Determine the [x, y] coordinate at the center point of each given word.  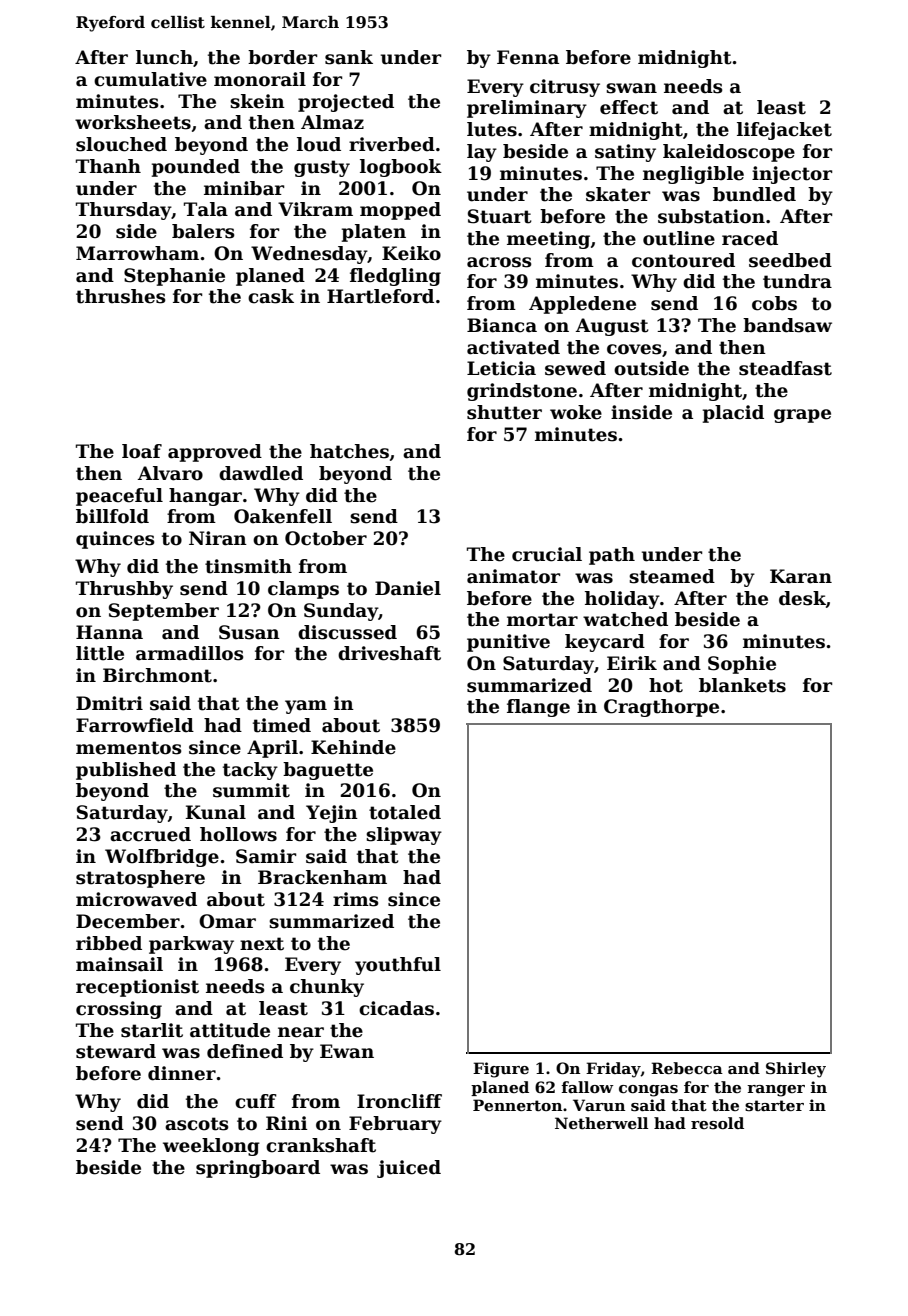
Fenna [528, 57]
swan [631, 88]
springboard [258, 1169]
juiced [409, 1169]
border [282, 57]
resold [717, 1123]
